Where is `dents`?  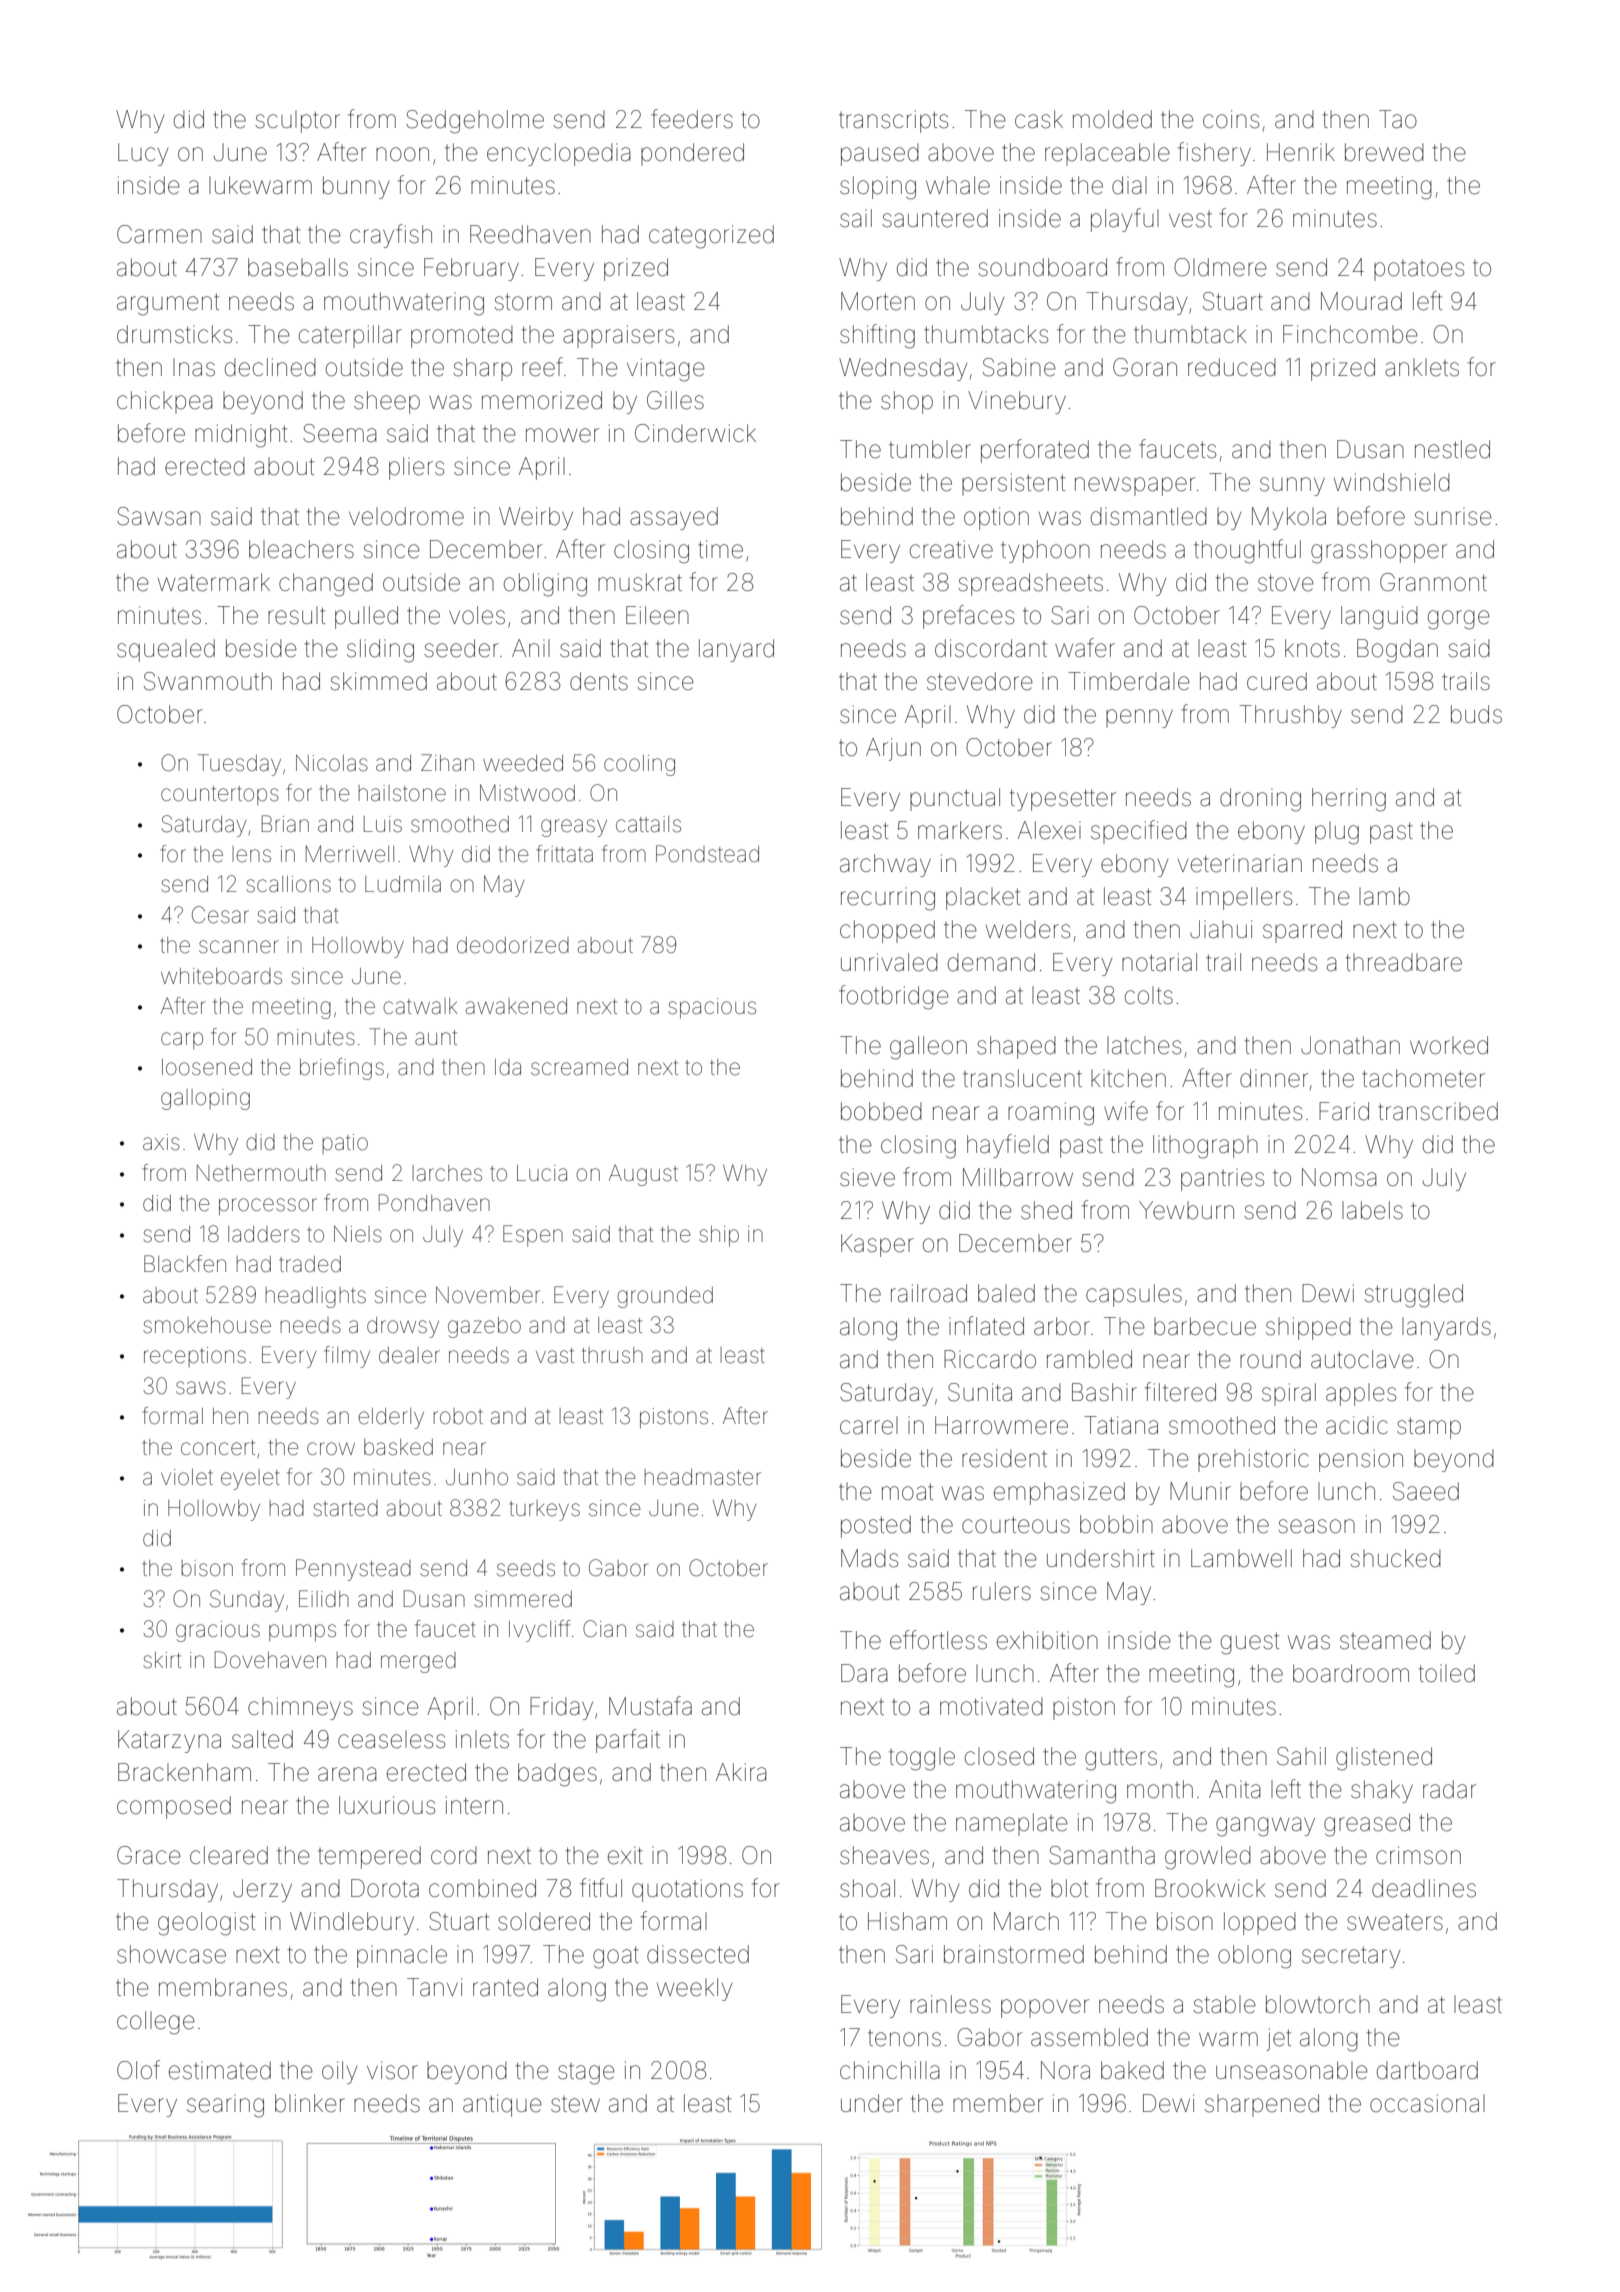
dents is located at coordinates (599, 681).
